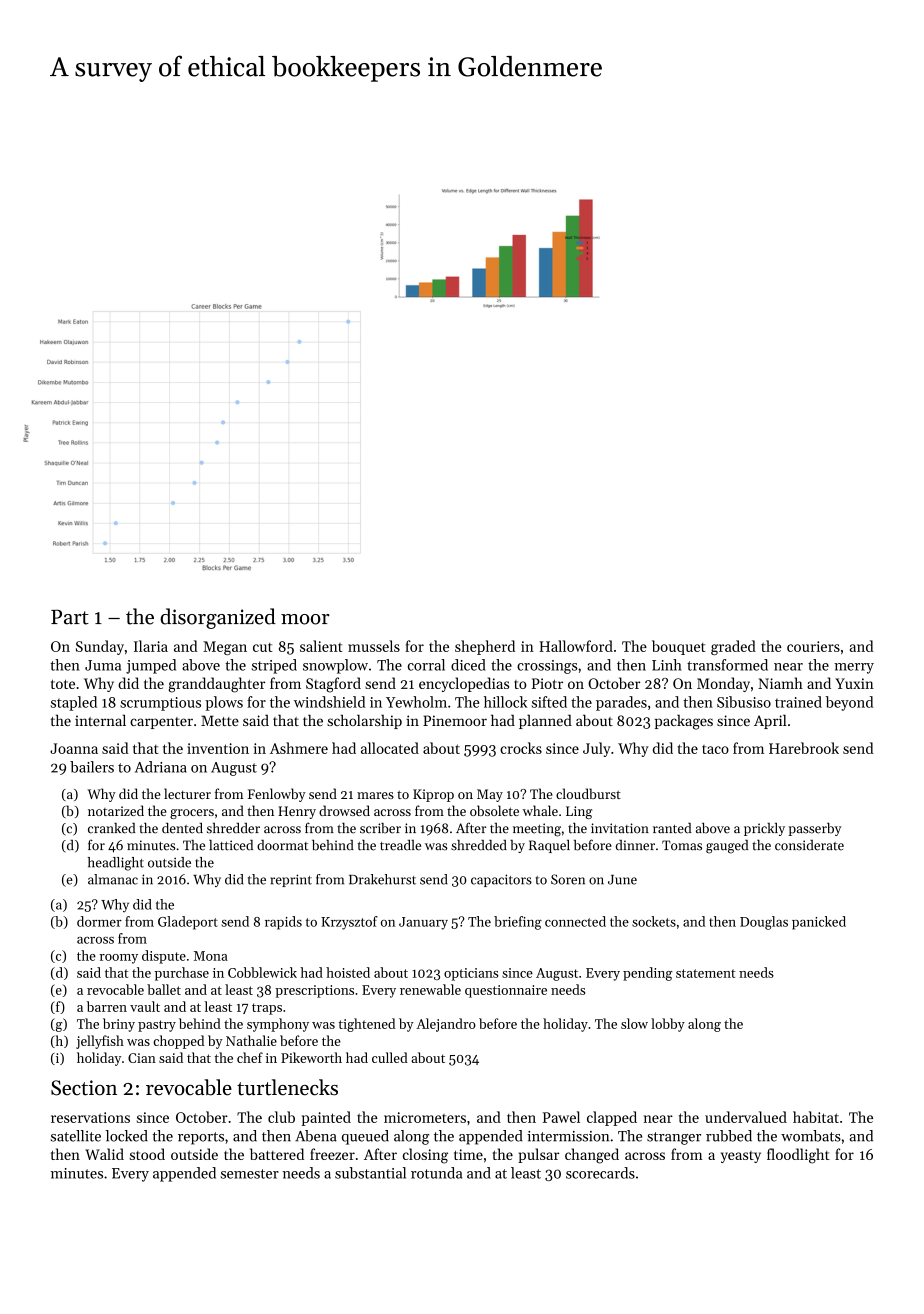 This screenshot has height=1314, width=924. I want to click on sockets, so click(654, 921).
